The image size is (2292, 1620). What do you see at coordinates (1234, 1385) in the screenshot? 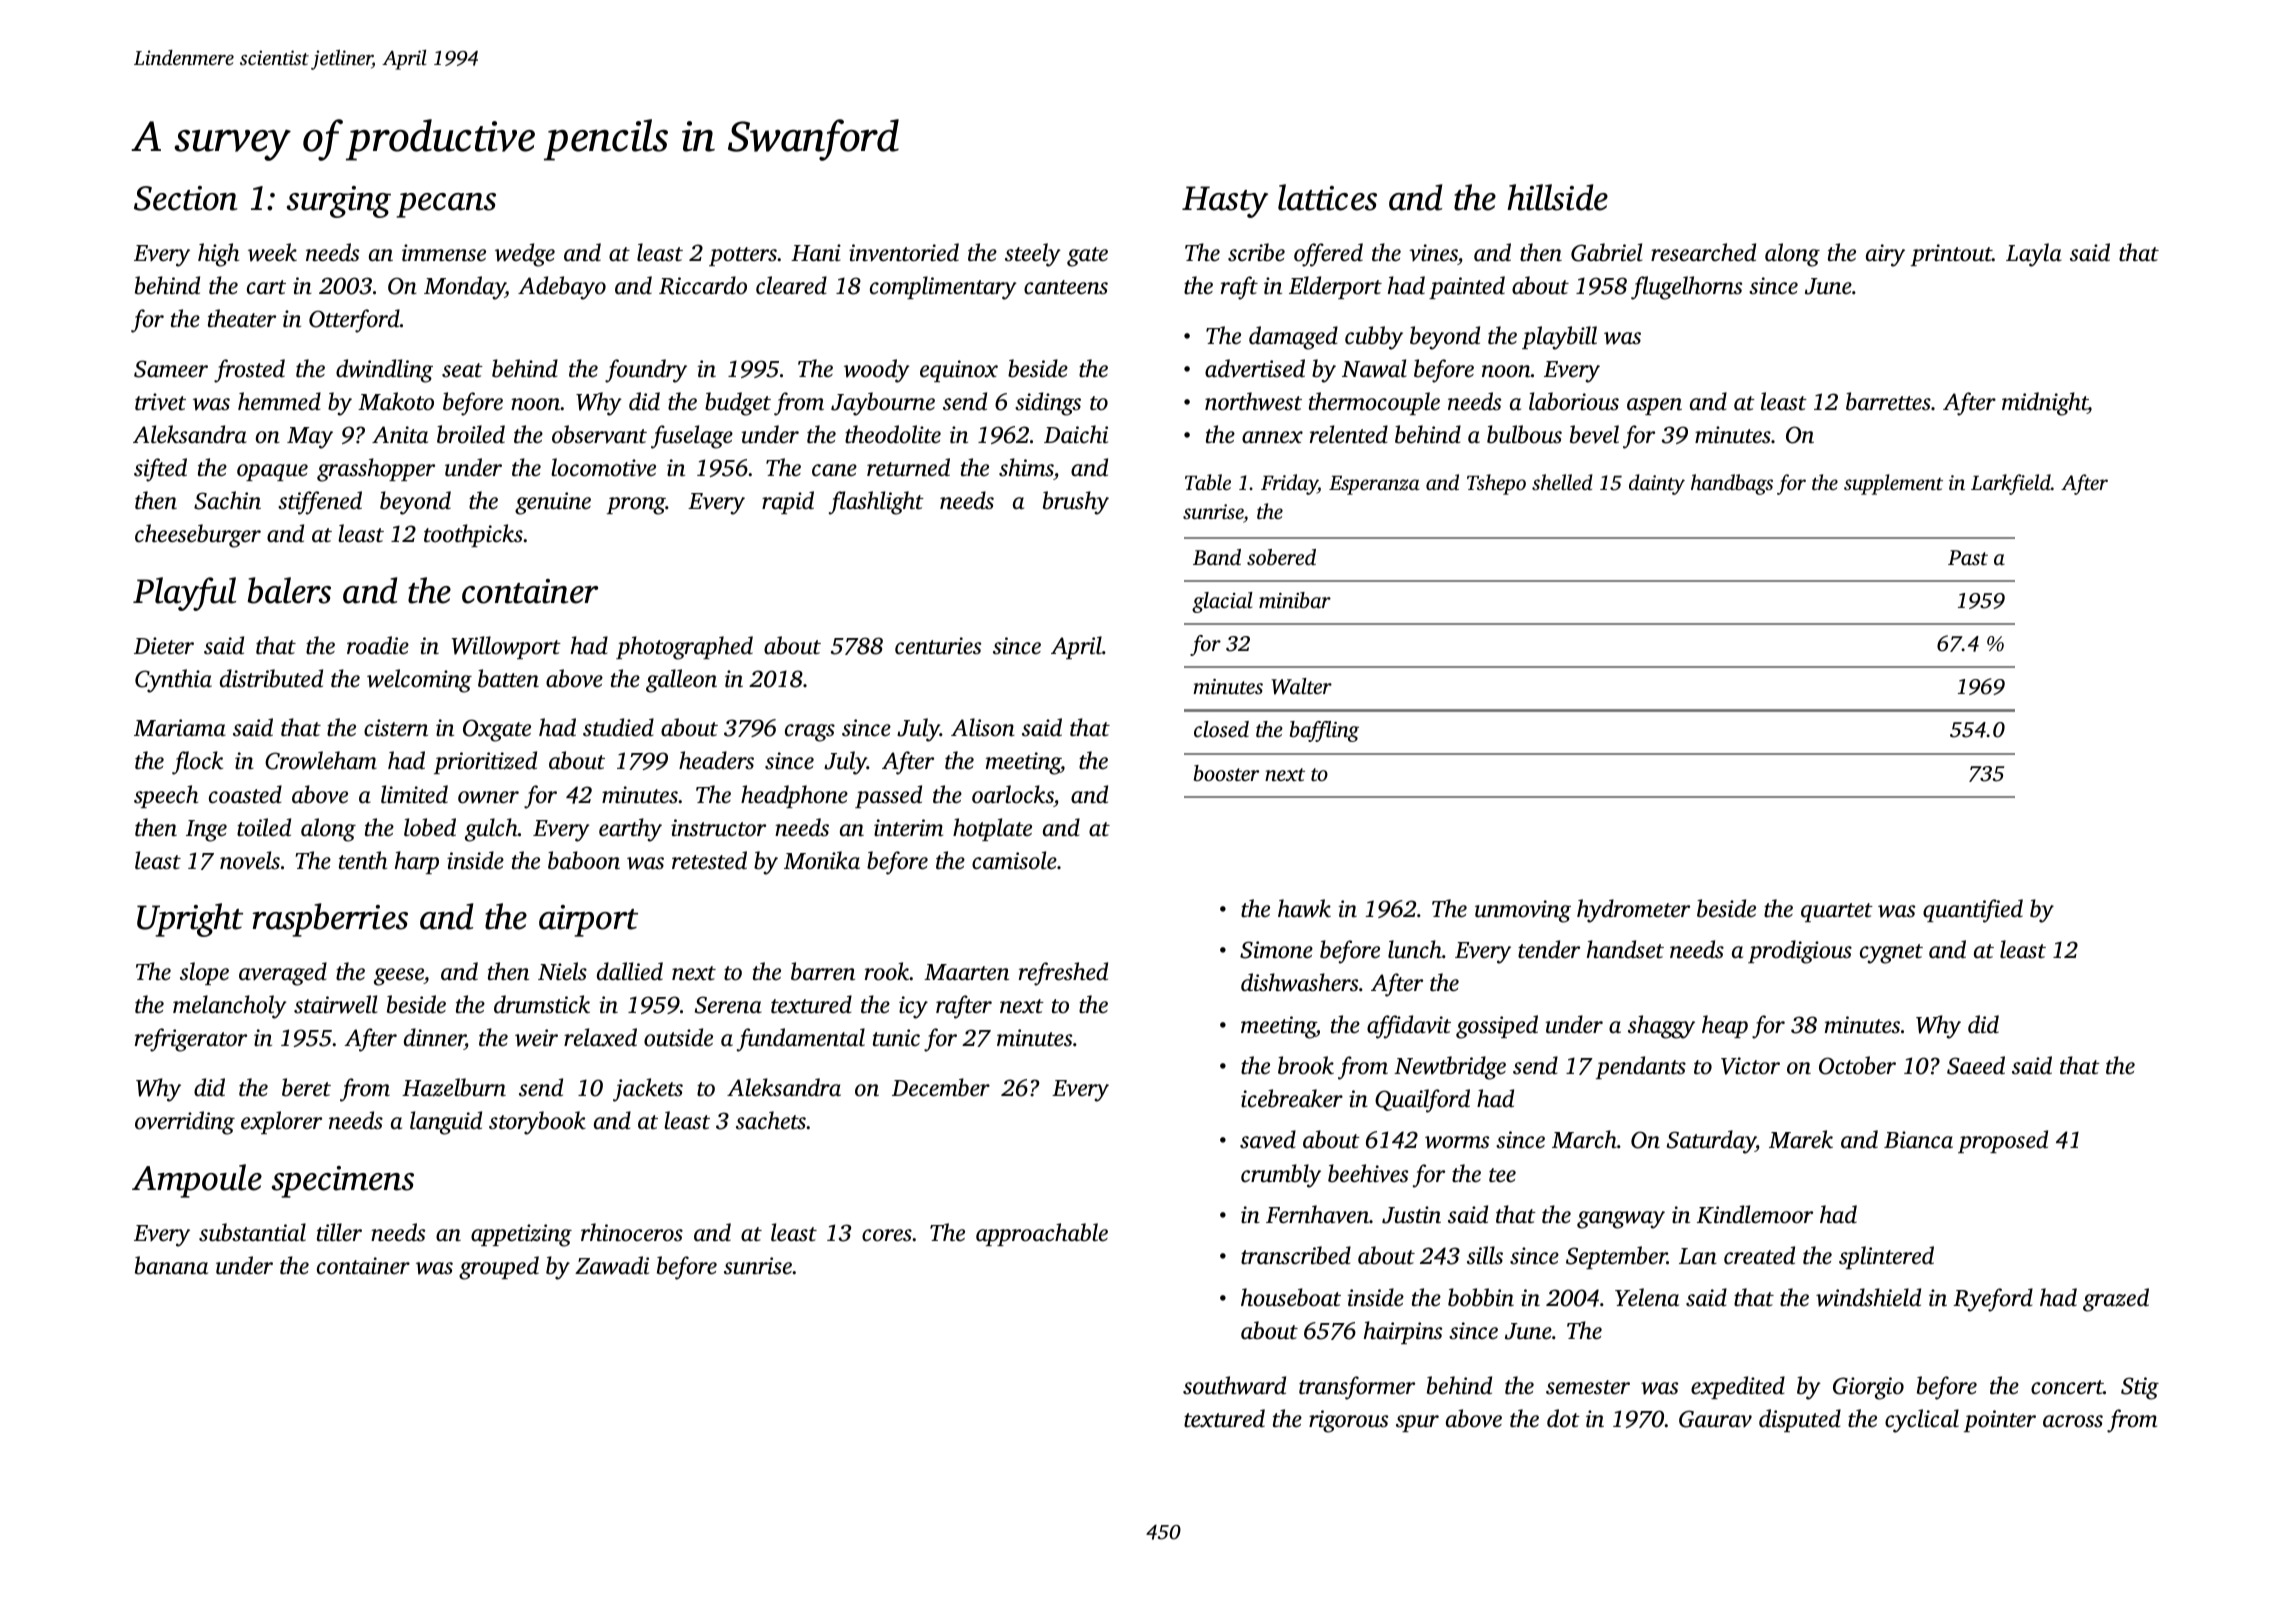
I see `southward` at bounding box center [1234, 1385].
